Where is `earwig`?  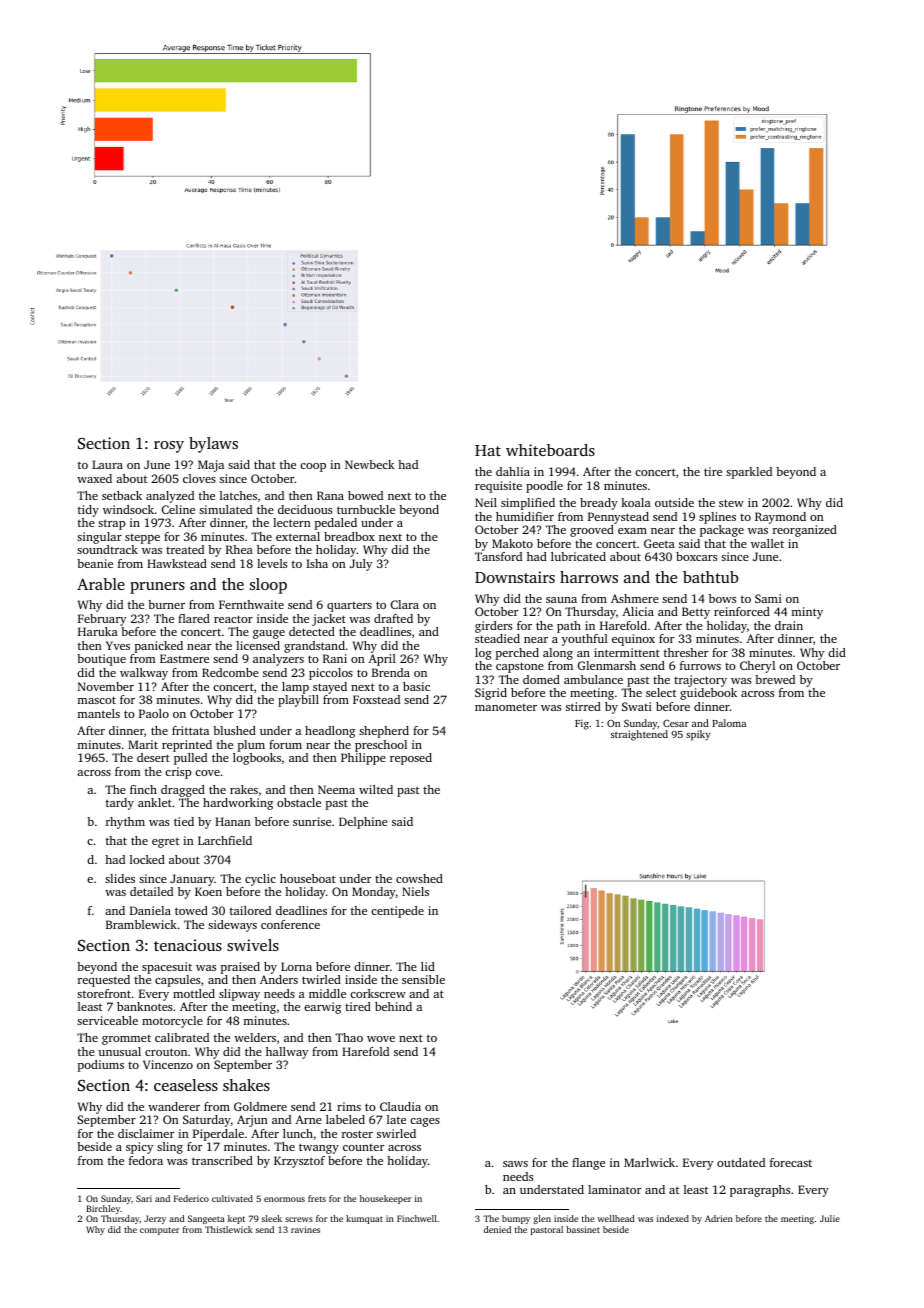
earwig is located at coordinates (322, 1008).
